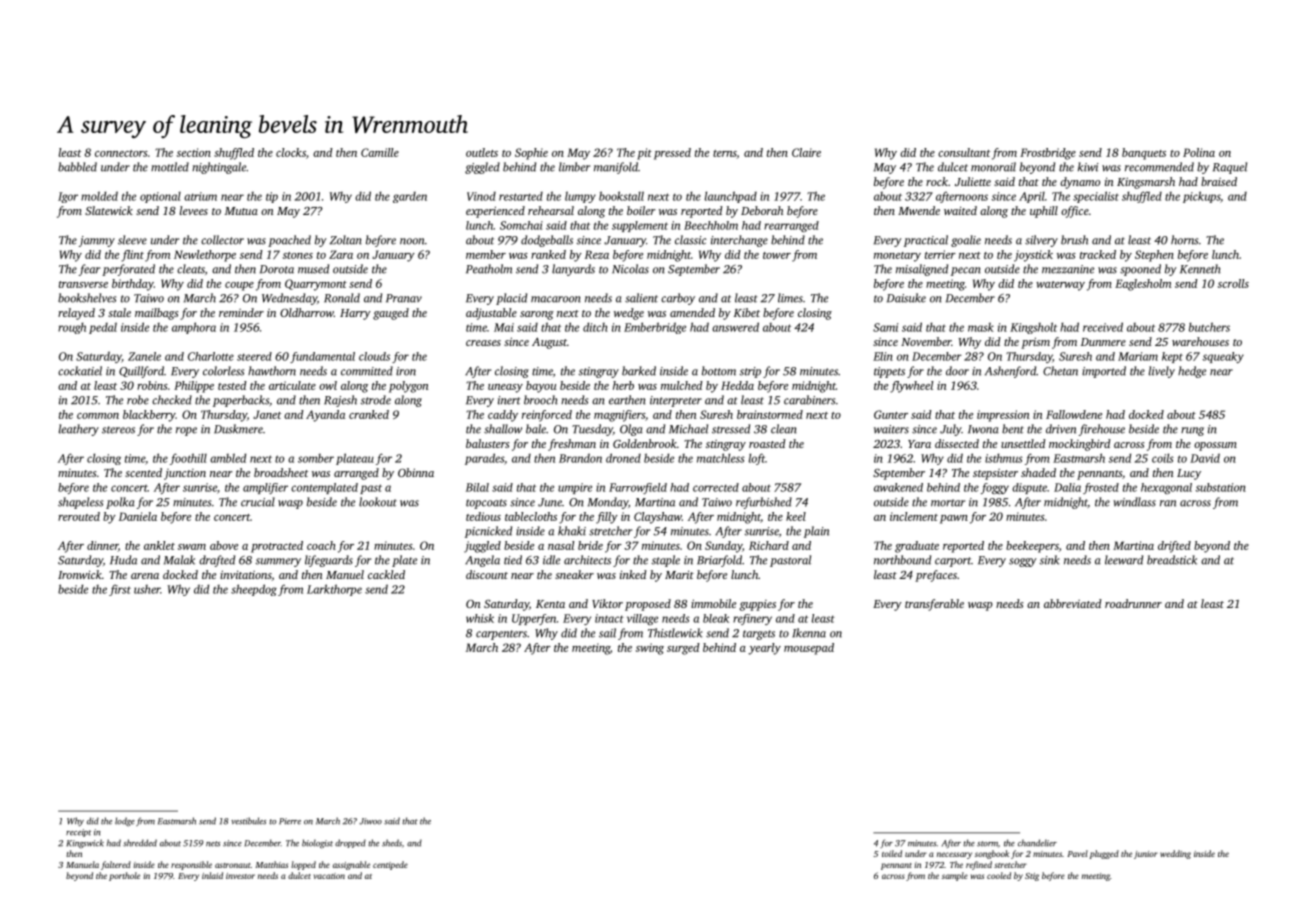 Image resolution: width=1308 pixels, height=924 pixels. Describe the element at coordinates (1032, 547) in the screenshot. I see `beekeepers` at that location.
